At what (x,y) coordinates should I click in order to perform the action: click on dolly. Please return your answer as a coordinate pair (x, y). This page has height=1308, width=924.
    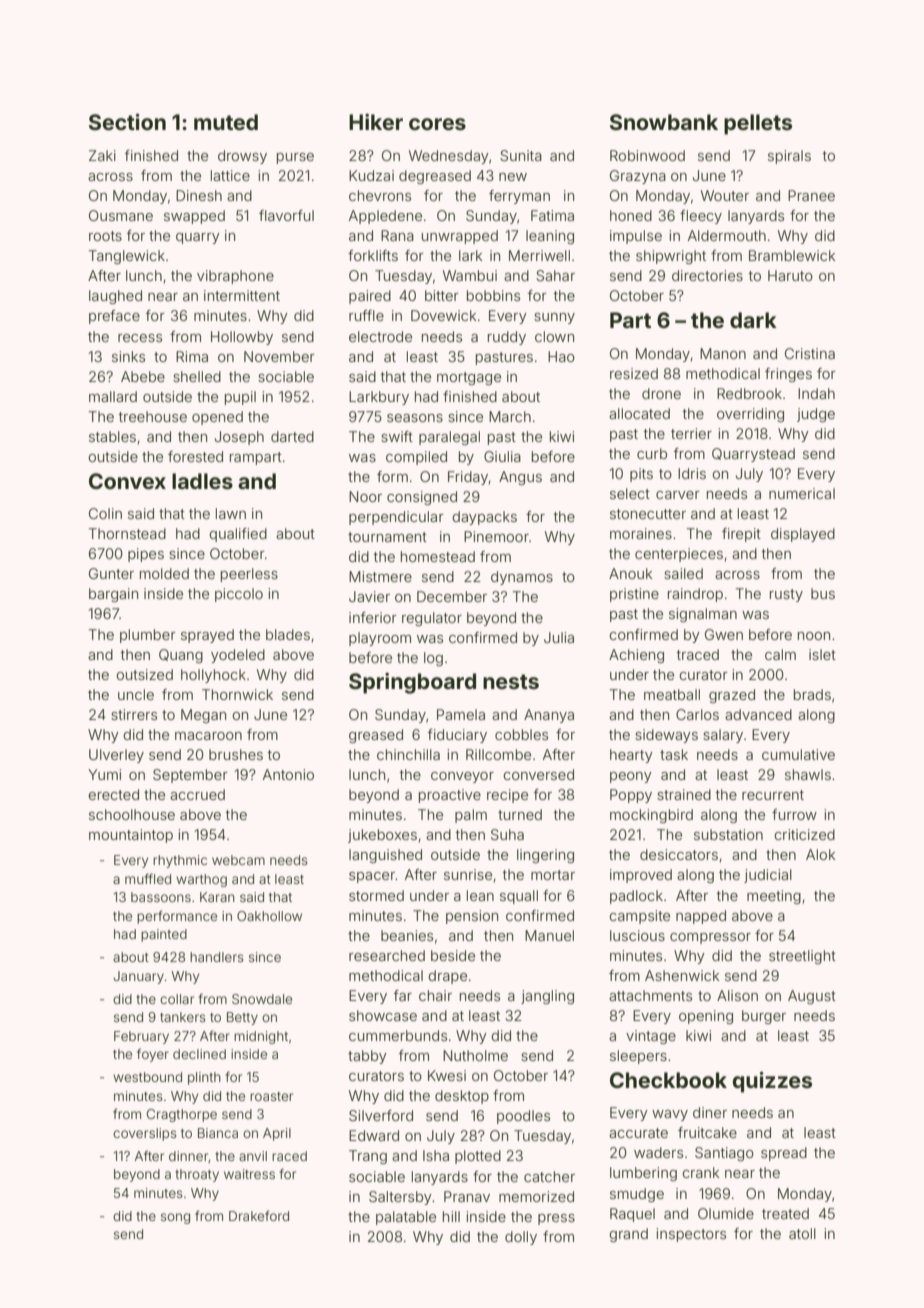
    Looking at the image, I should click on (521, 1238).
